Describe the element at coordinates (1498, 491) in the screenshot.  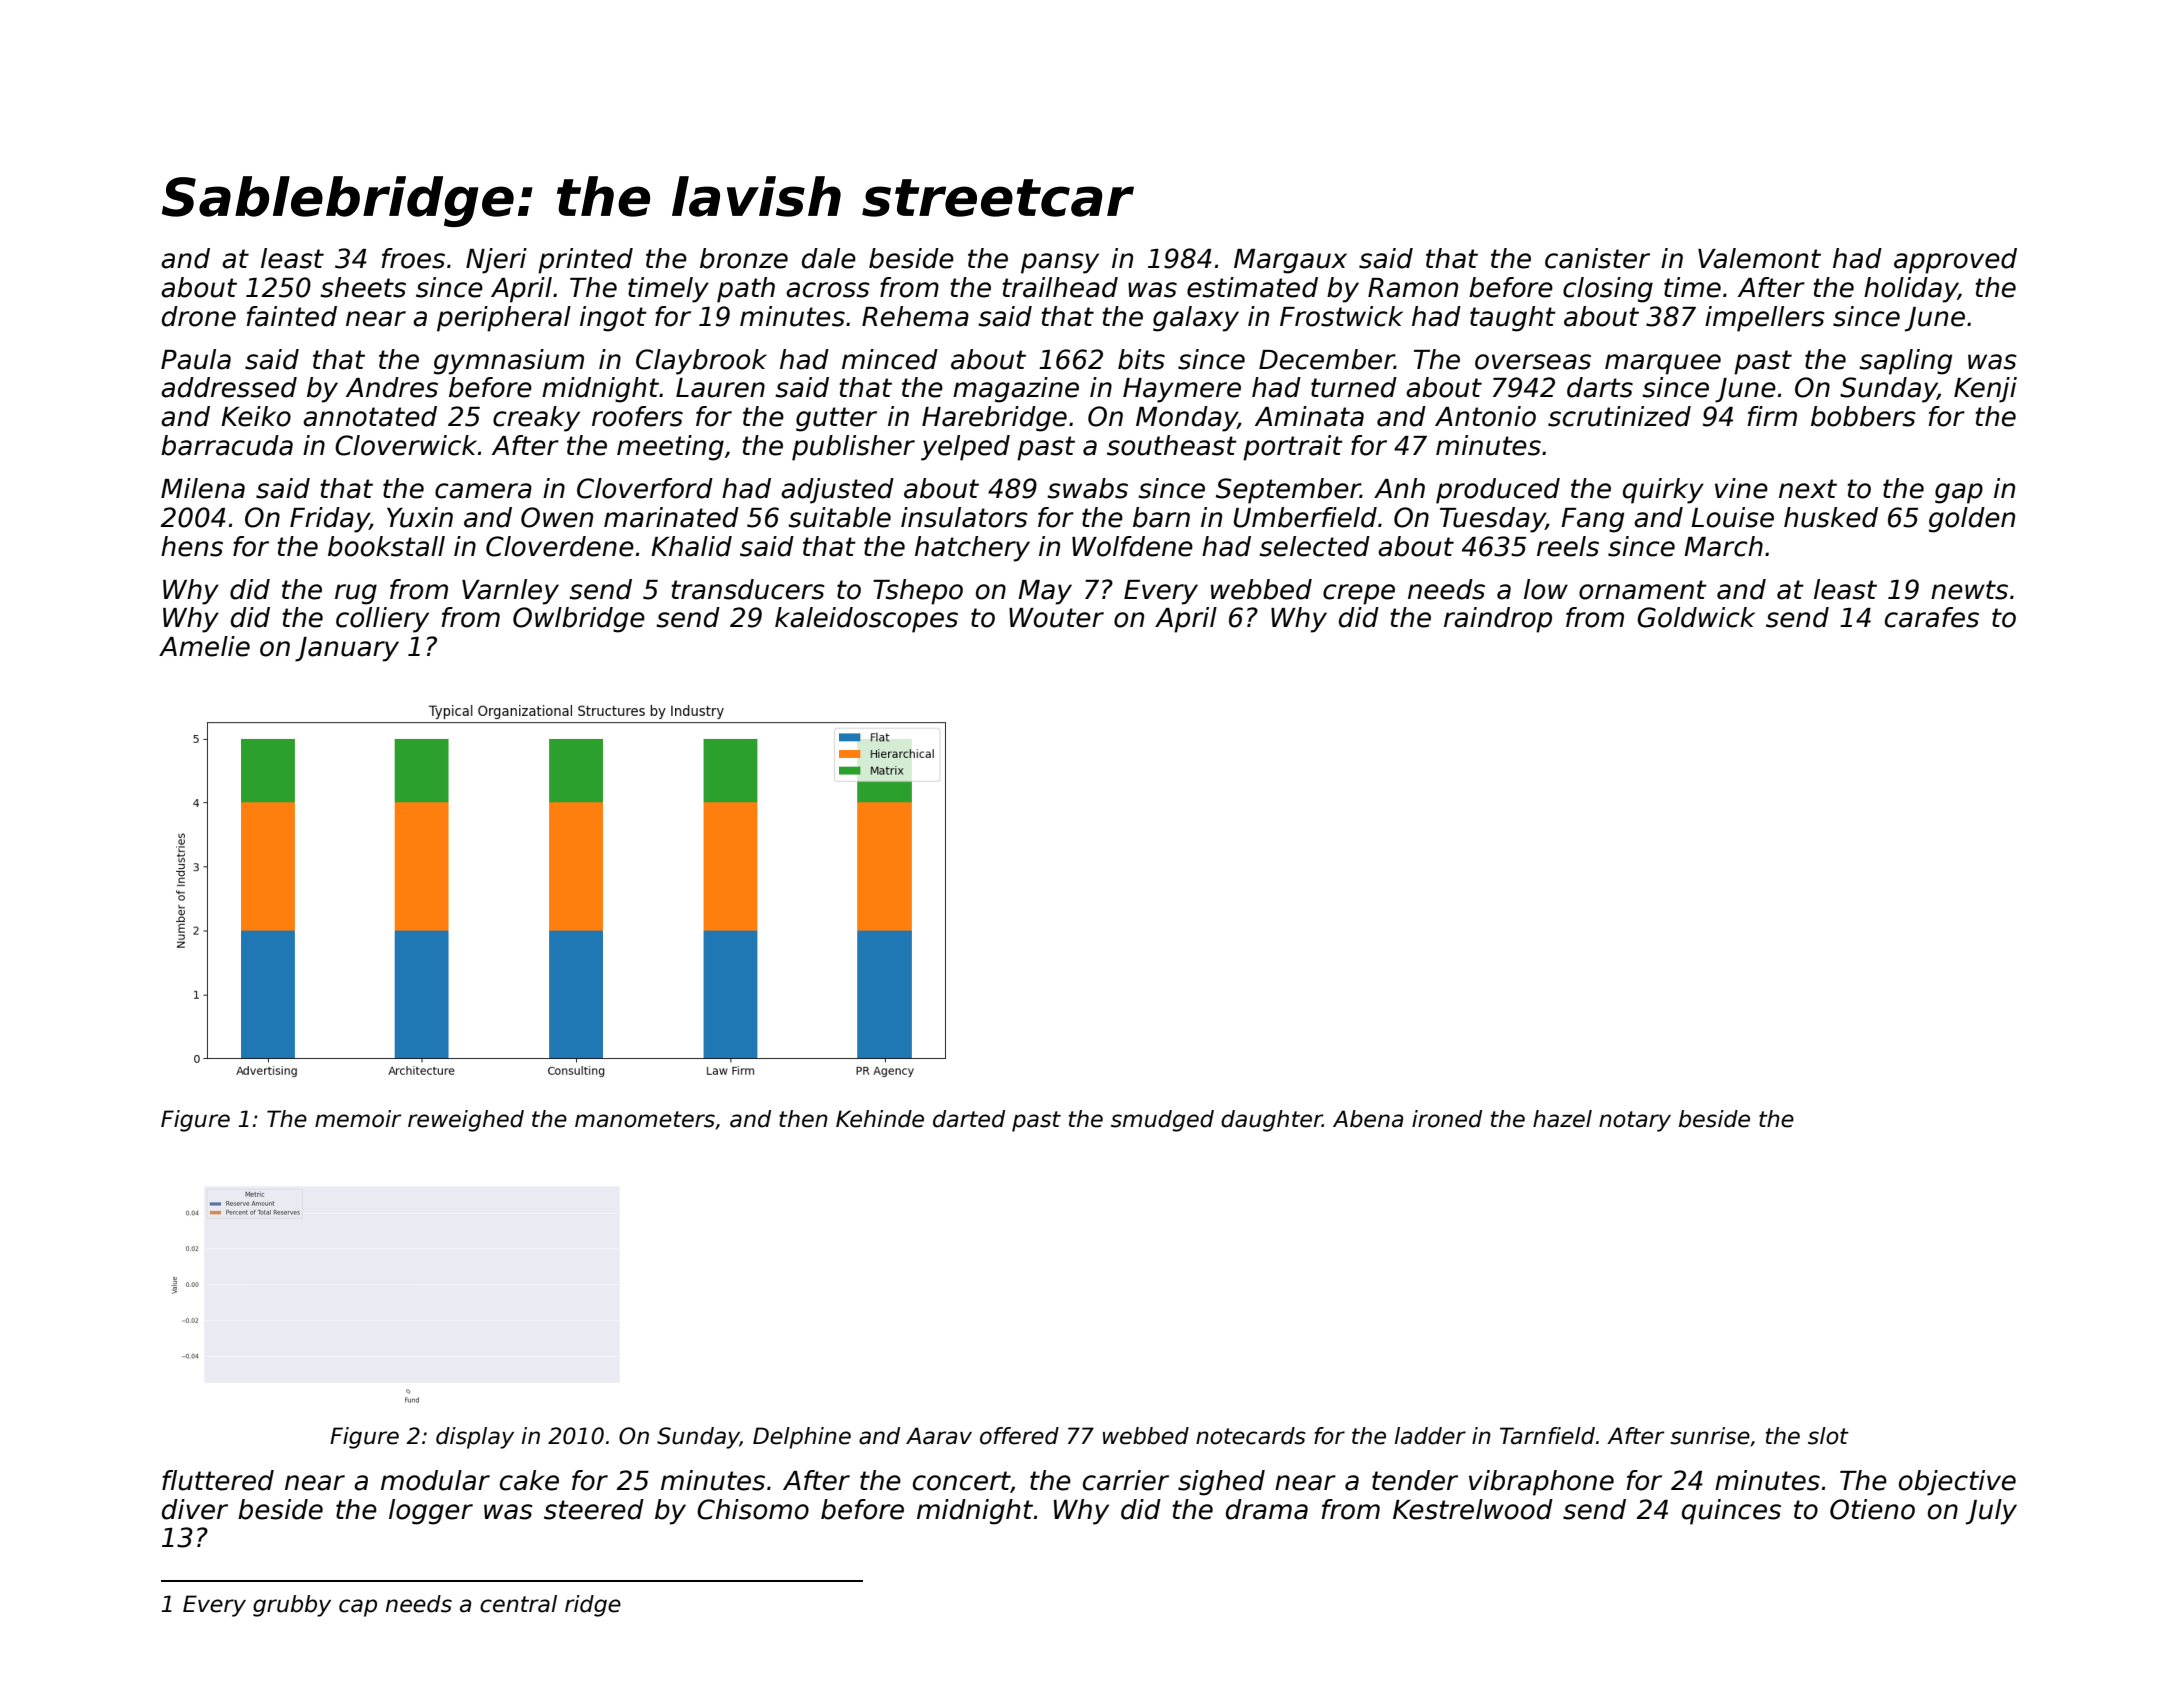
I see `produced` at that location.
